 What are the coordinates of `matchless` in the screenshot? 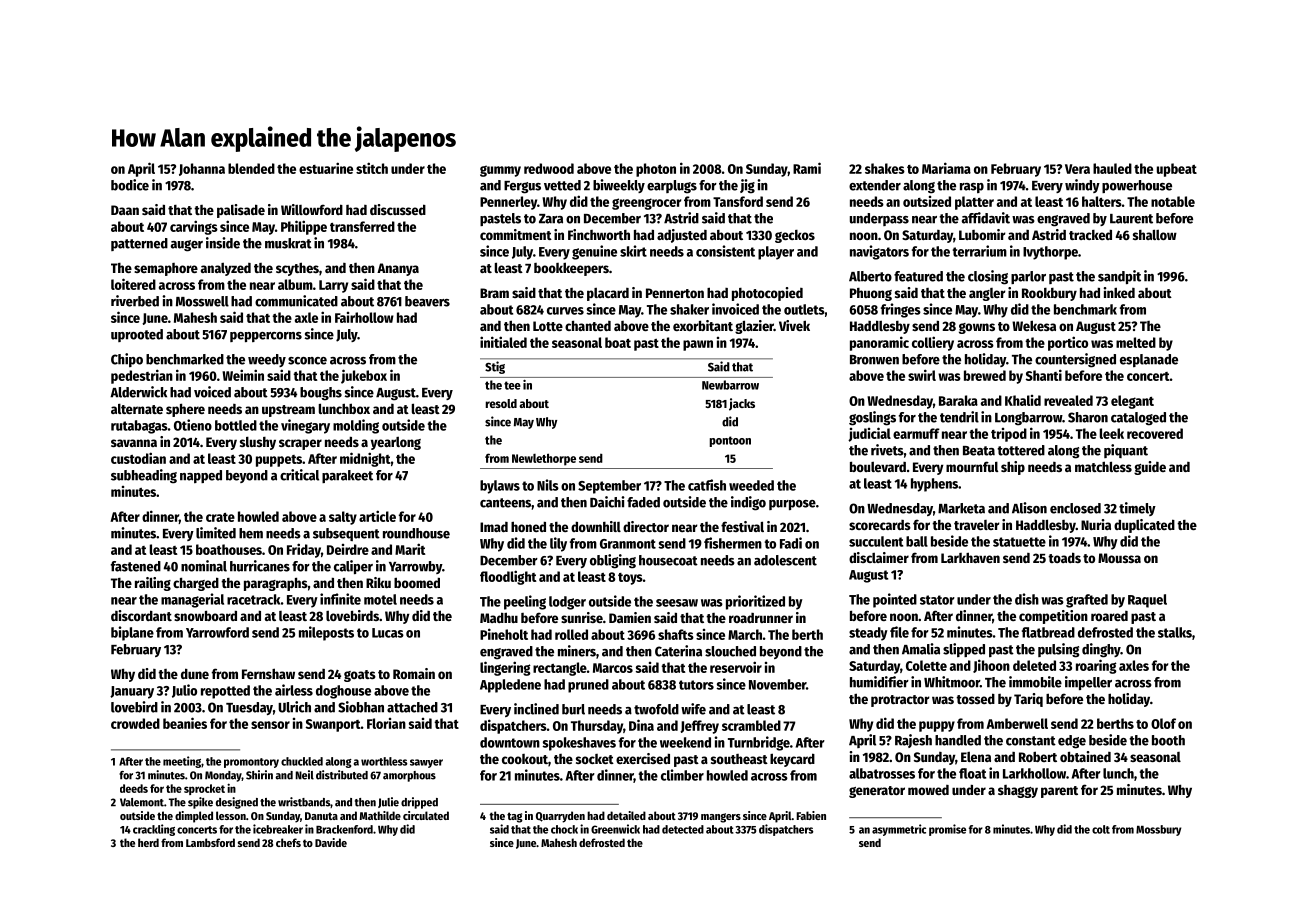 It's located at (1103, 466).
